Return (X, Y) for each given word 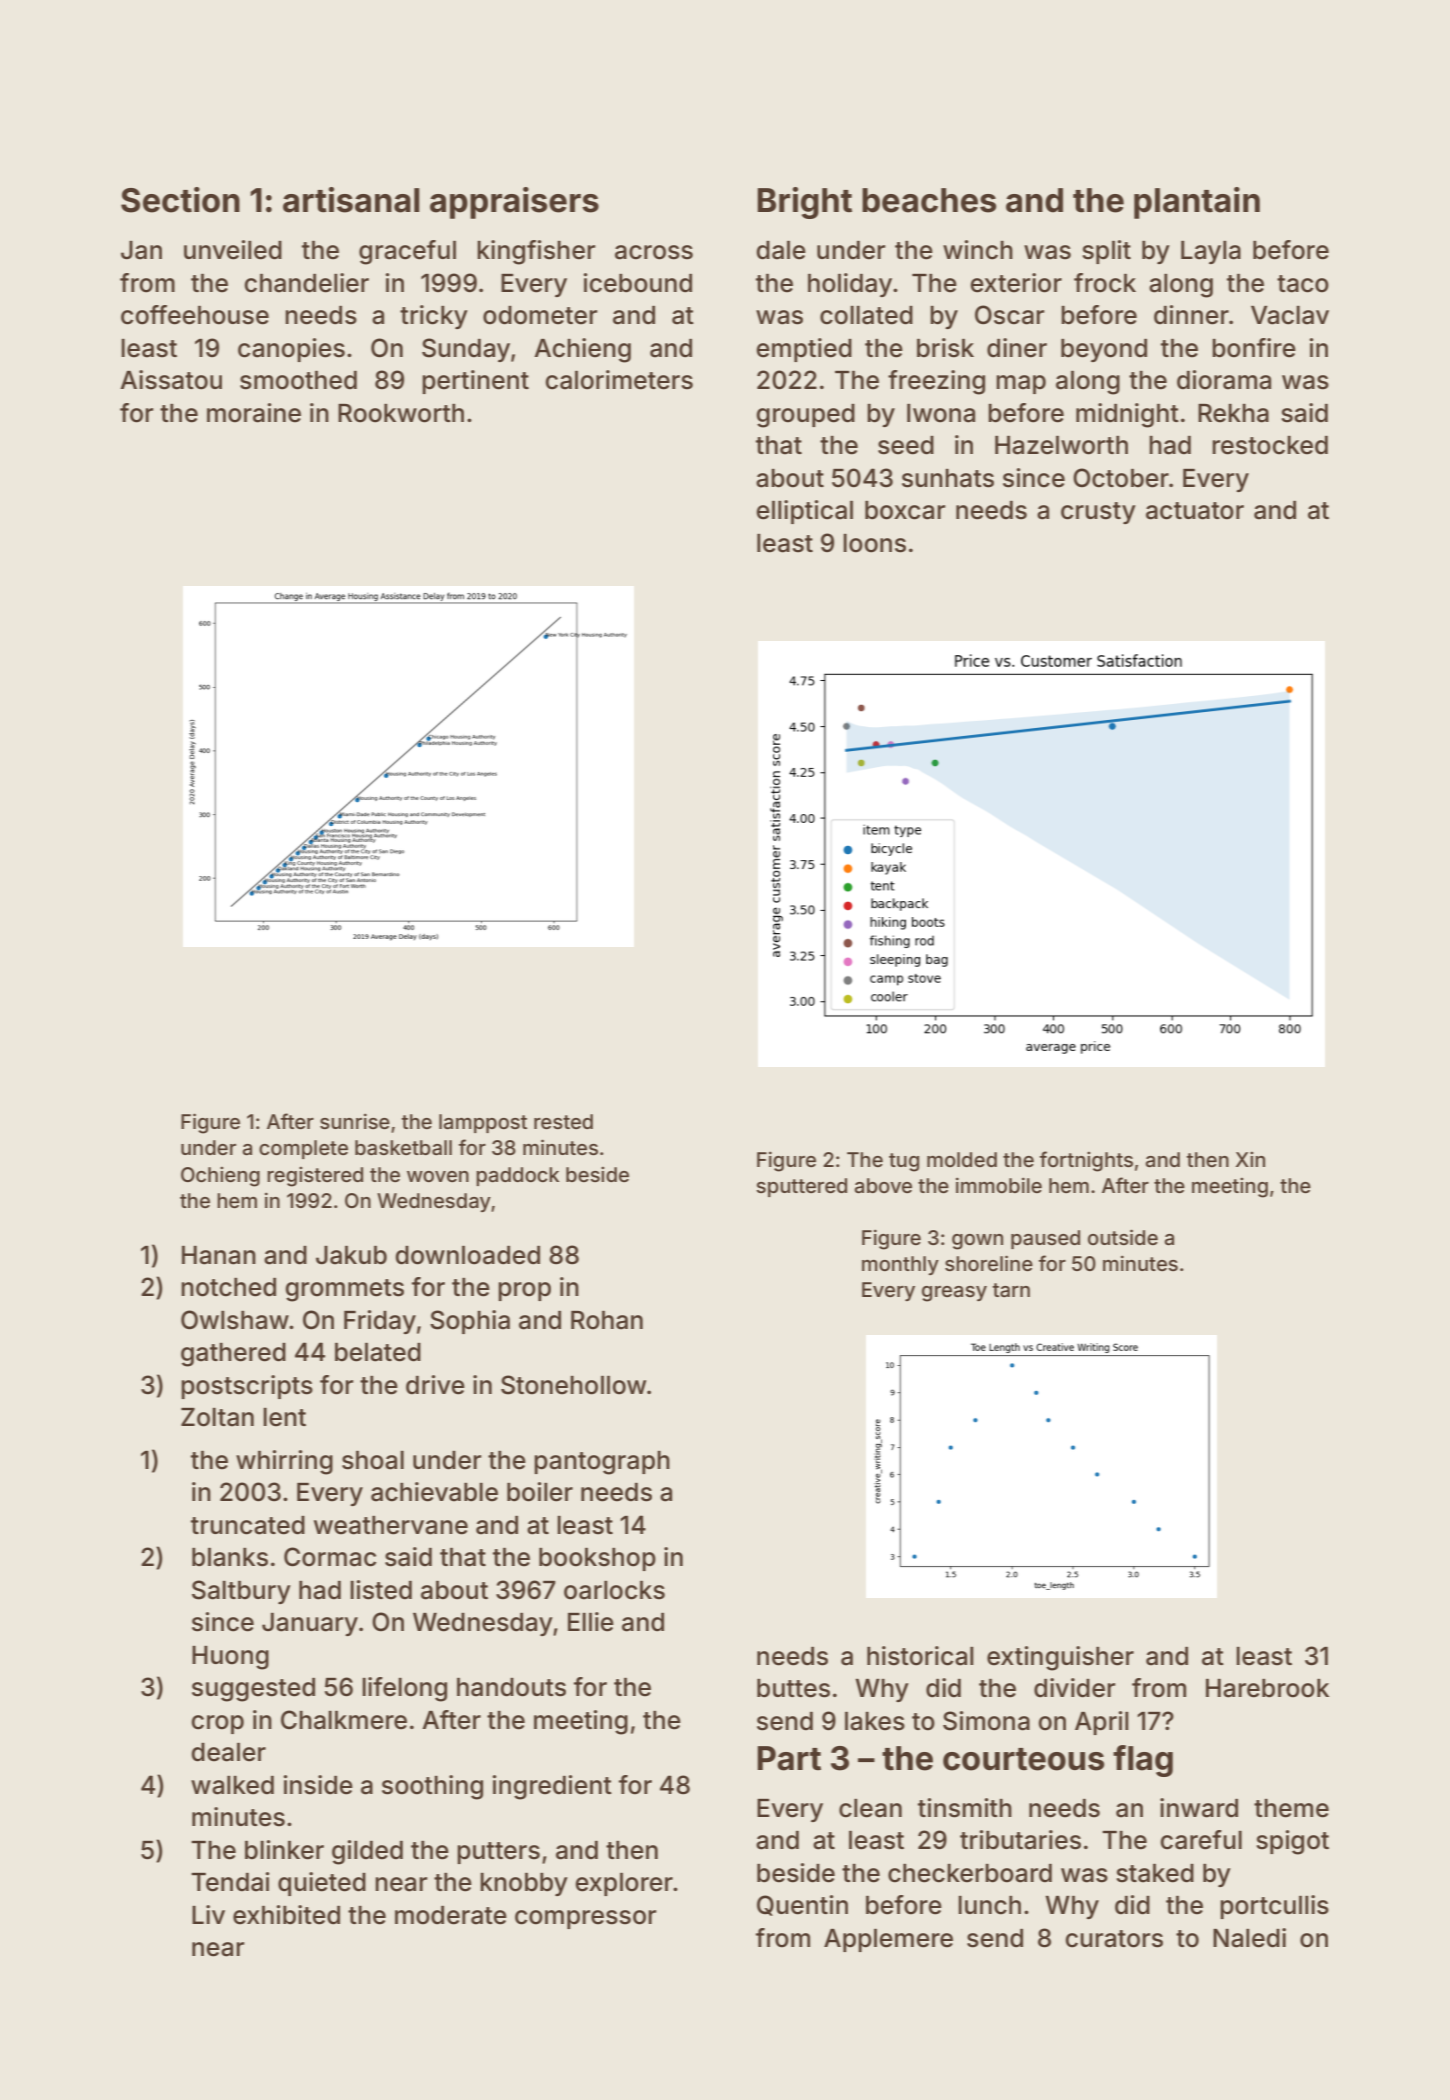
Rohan (607, 1320)
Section (180, 200)
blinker (284, 1850)
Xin (1250, 1159)
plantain (1197, 203)
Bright (804, 203)
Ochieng (220, 1177)
